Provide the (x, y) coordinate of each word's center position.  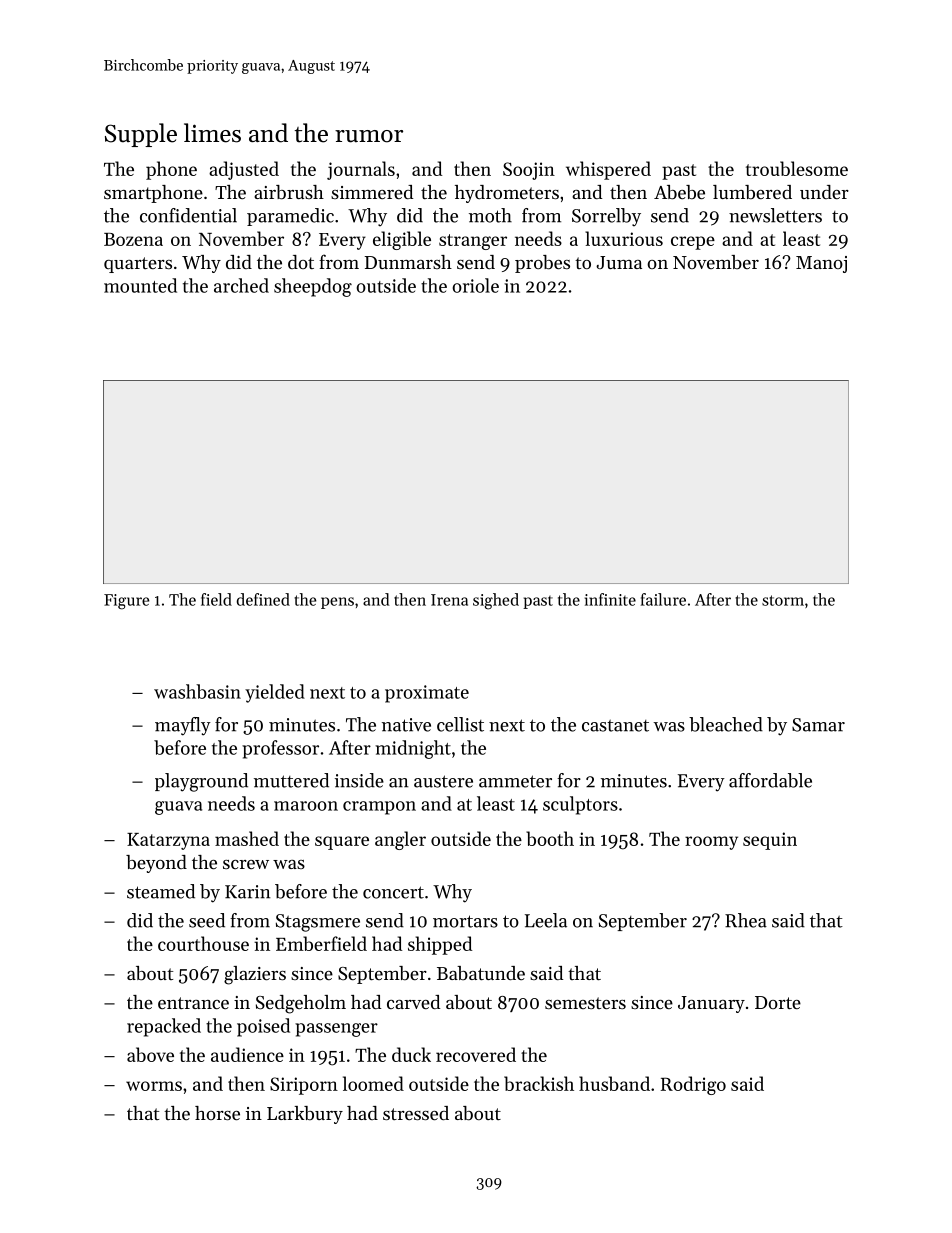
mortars (465, 921)
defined (263, 599)
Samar (818, 725)
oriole (476, 285)
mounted (140, 285)
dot (301, 262)
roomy (711, 843)
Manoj (821, 264)
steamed (161, 891)
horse (217, 1113)
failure (663, 599)
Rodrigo (693, 1085)
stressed (416, 1113)
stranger (473, 242)
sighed (496, 601)
